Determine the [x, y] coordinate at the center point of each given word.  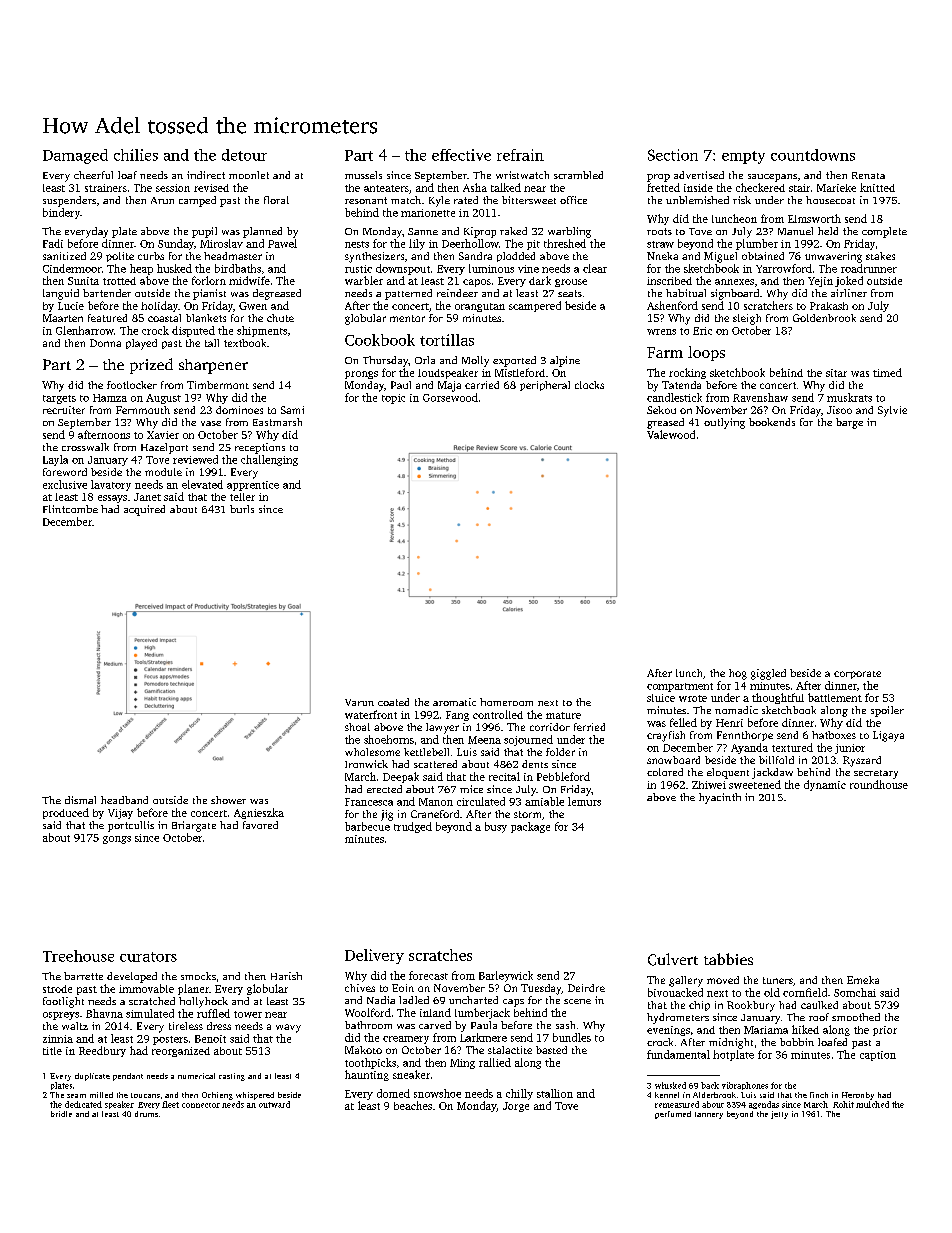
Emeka [863, 980]
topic [393, 399]
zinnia [58, 1039]
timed [887, 372]
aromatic [454, 702]
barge [849, 423]
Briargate [194, 826]
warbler [364, 280]
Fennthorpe [745, 736]
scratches [440, 955]
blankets [206, 318]
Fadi [53, 243]
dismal [80, 800]
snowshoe [437, 1093]
